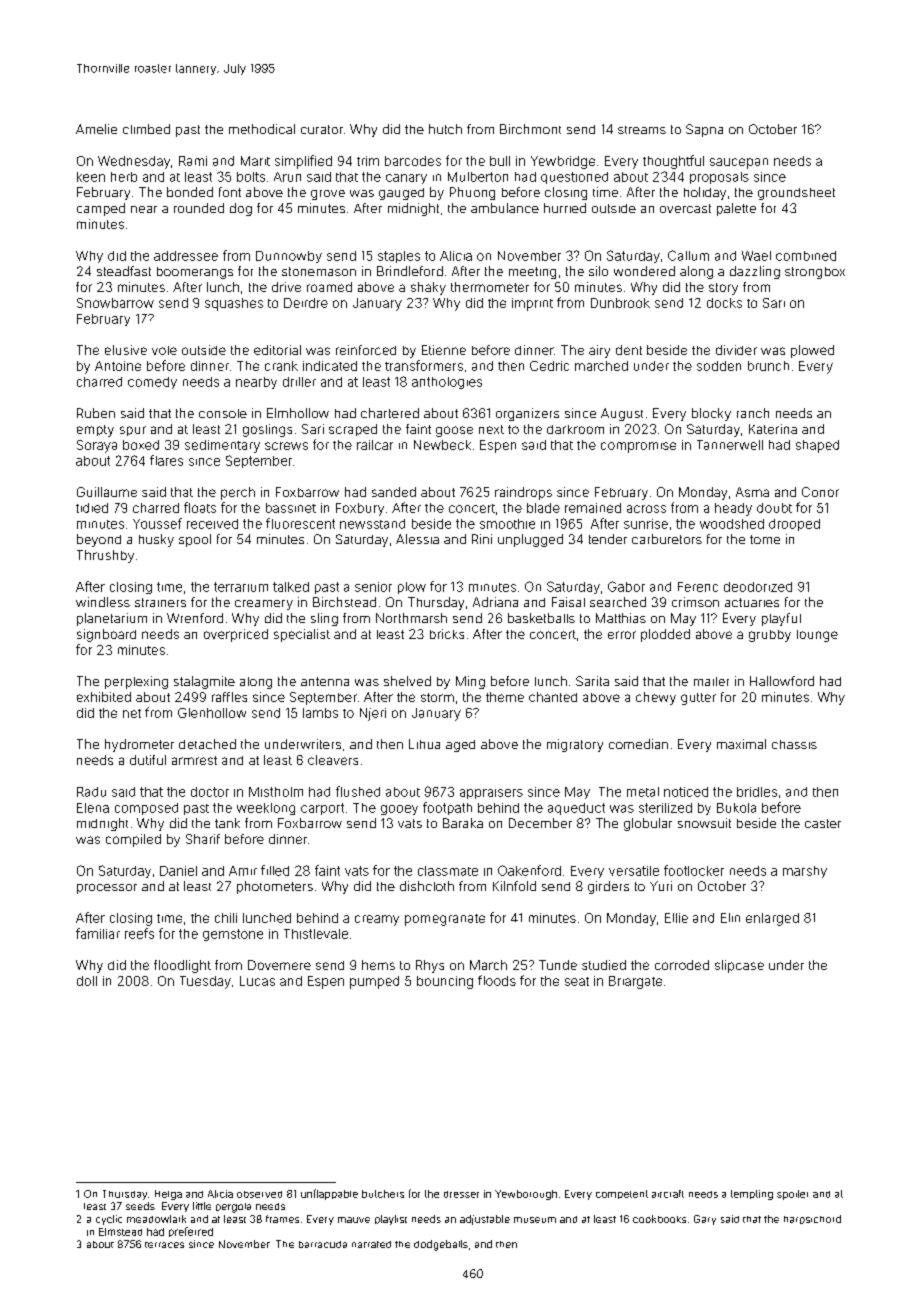 The image size is (924, 1308). What do you see at coordinates (430, 966) in the screenshot?
I see `Rhys` at bounding box center [430, 966].
